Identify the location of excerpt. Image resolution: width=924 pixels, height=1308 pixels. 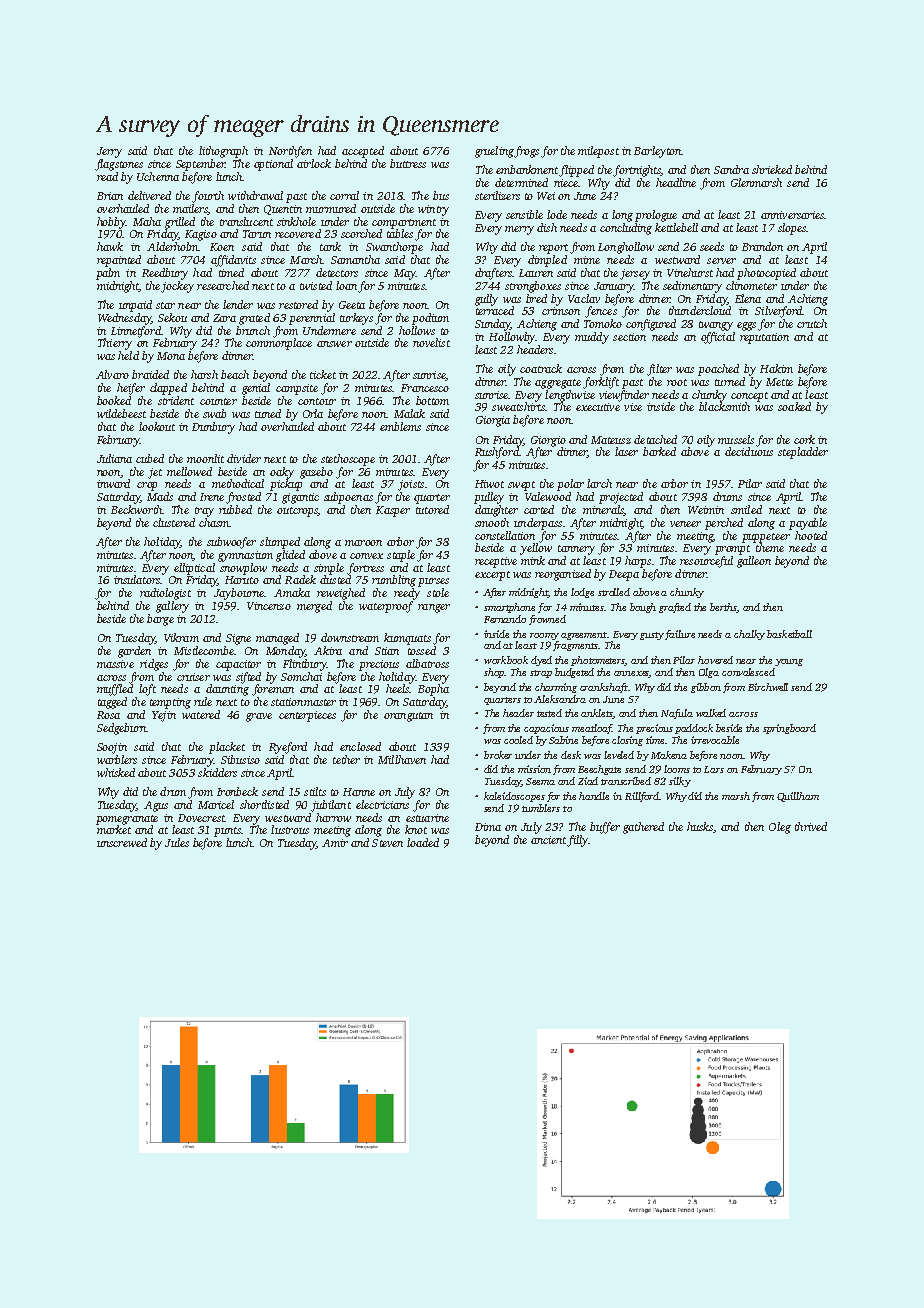
(492, 576).
